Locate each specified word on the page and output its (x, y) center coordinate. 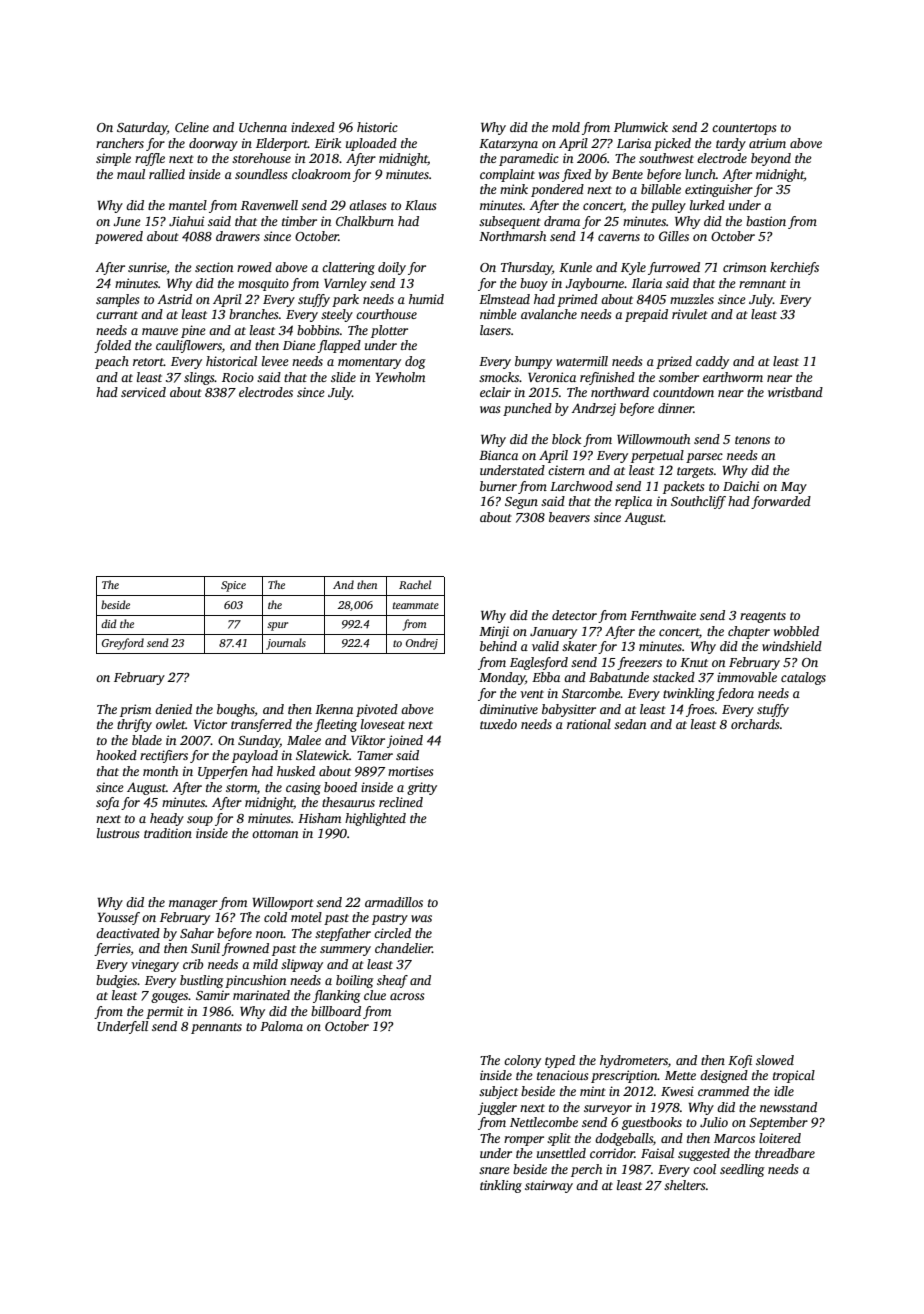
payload (255, 756)
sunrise (147, 267)
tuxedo (498, 724)
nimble (498, 314)
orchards (755, 724)
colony (522, 1061)
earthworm (733, 377)
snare (494, 1170)
